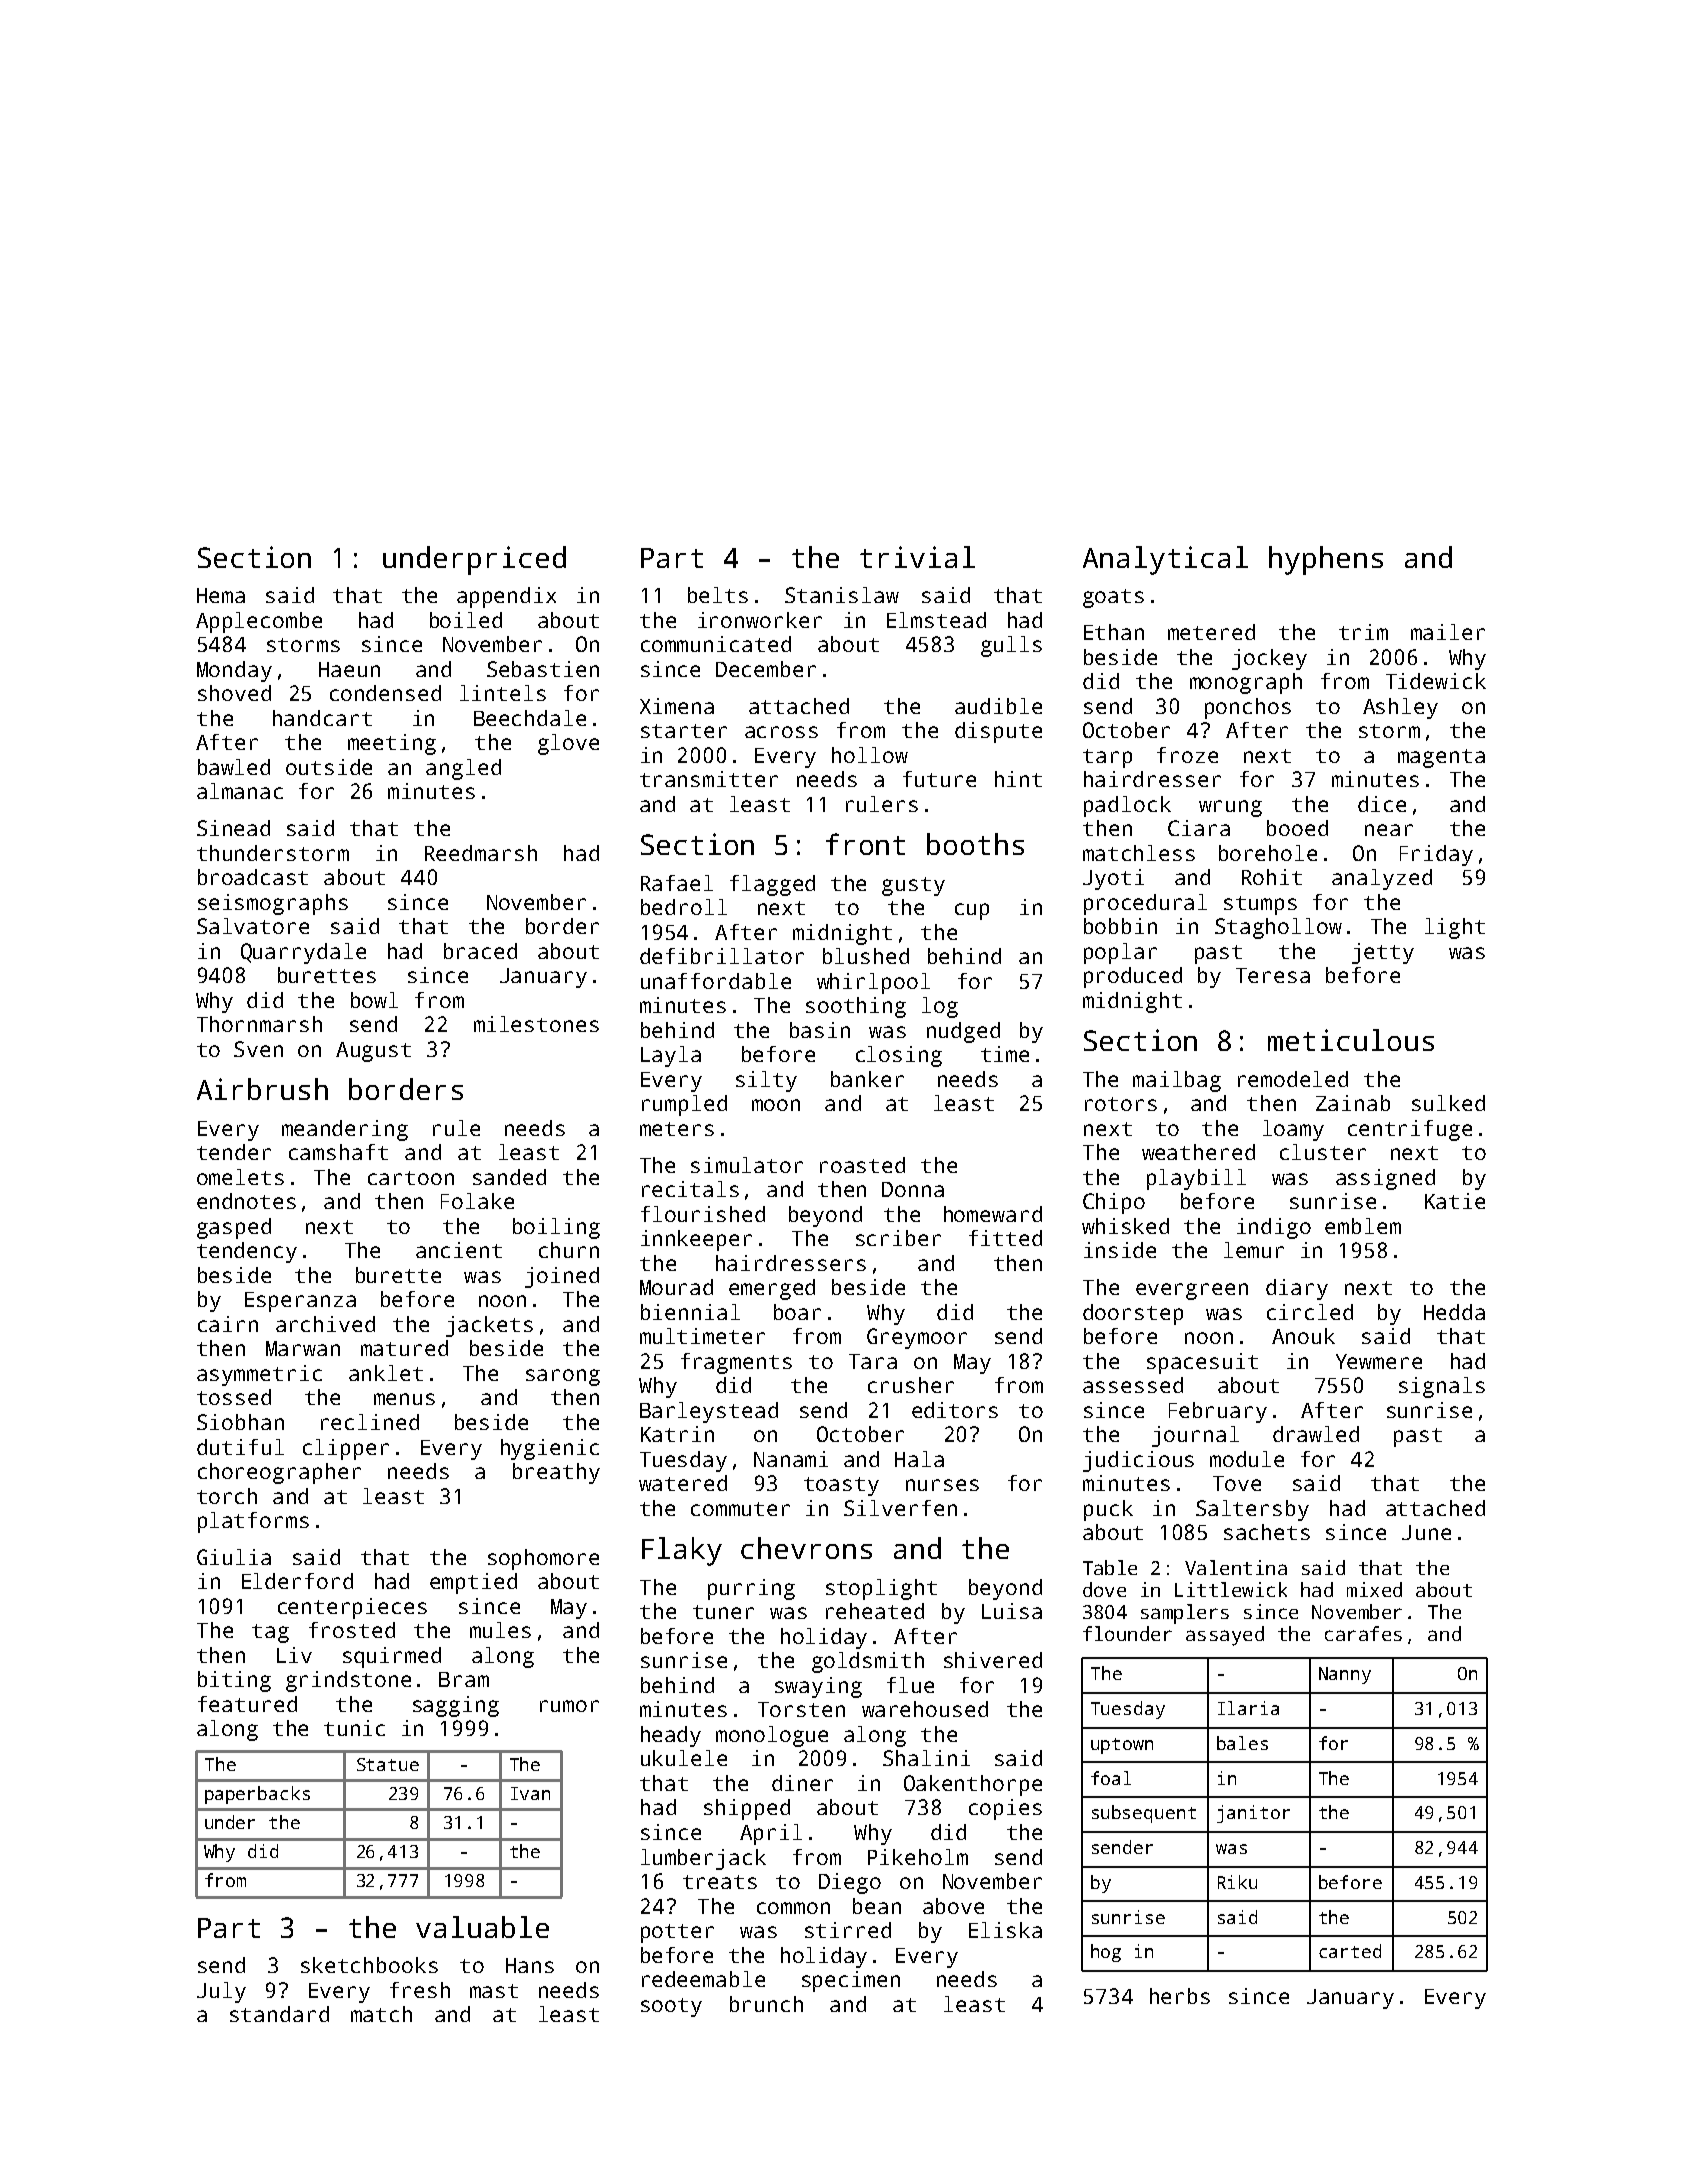 This page has width=1683, height=2178. What do you see at coordinates (253, 926) in the page?
I see `Salvatore` at bounding box center [253, 926].
